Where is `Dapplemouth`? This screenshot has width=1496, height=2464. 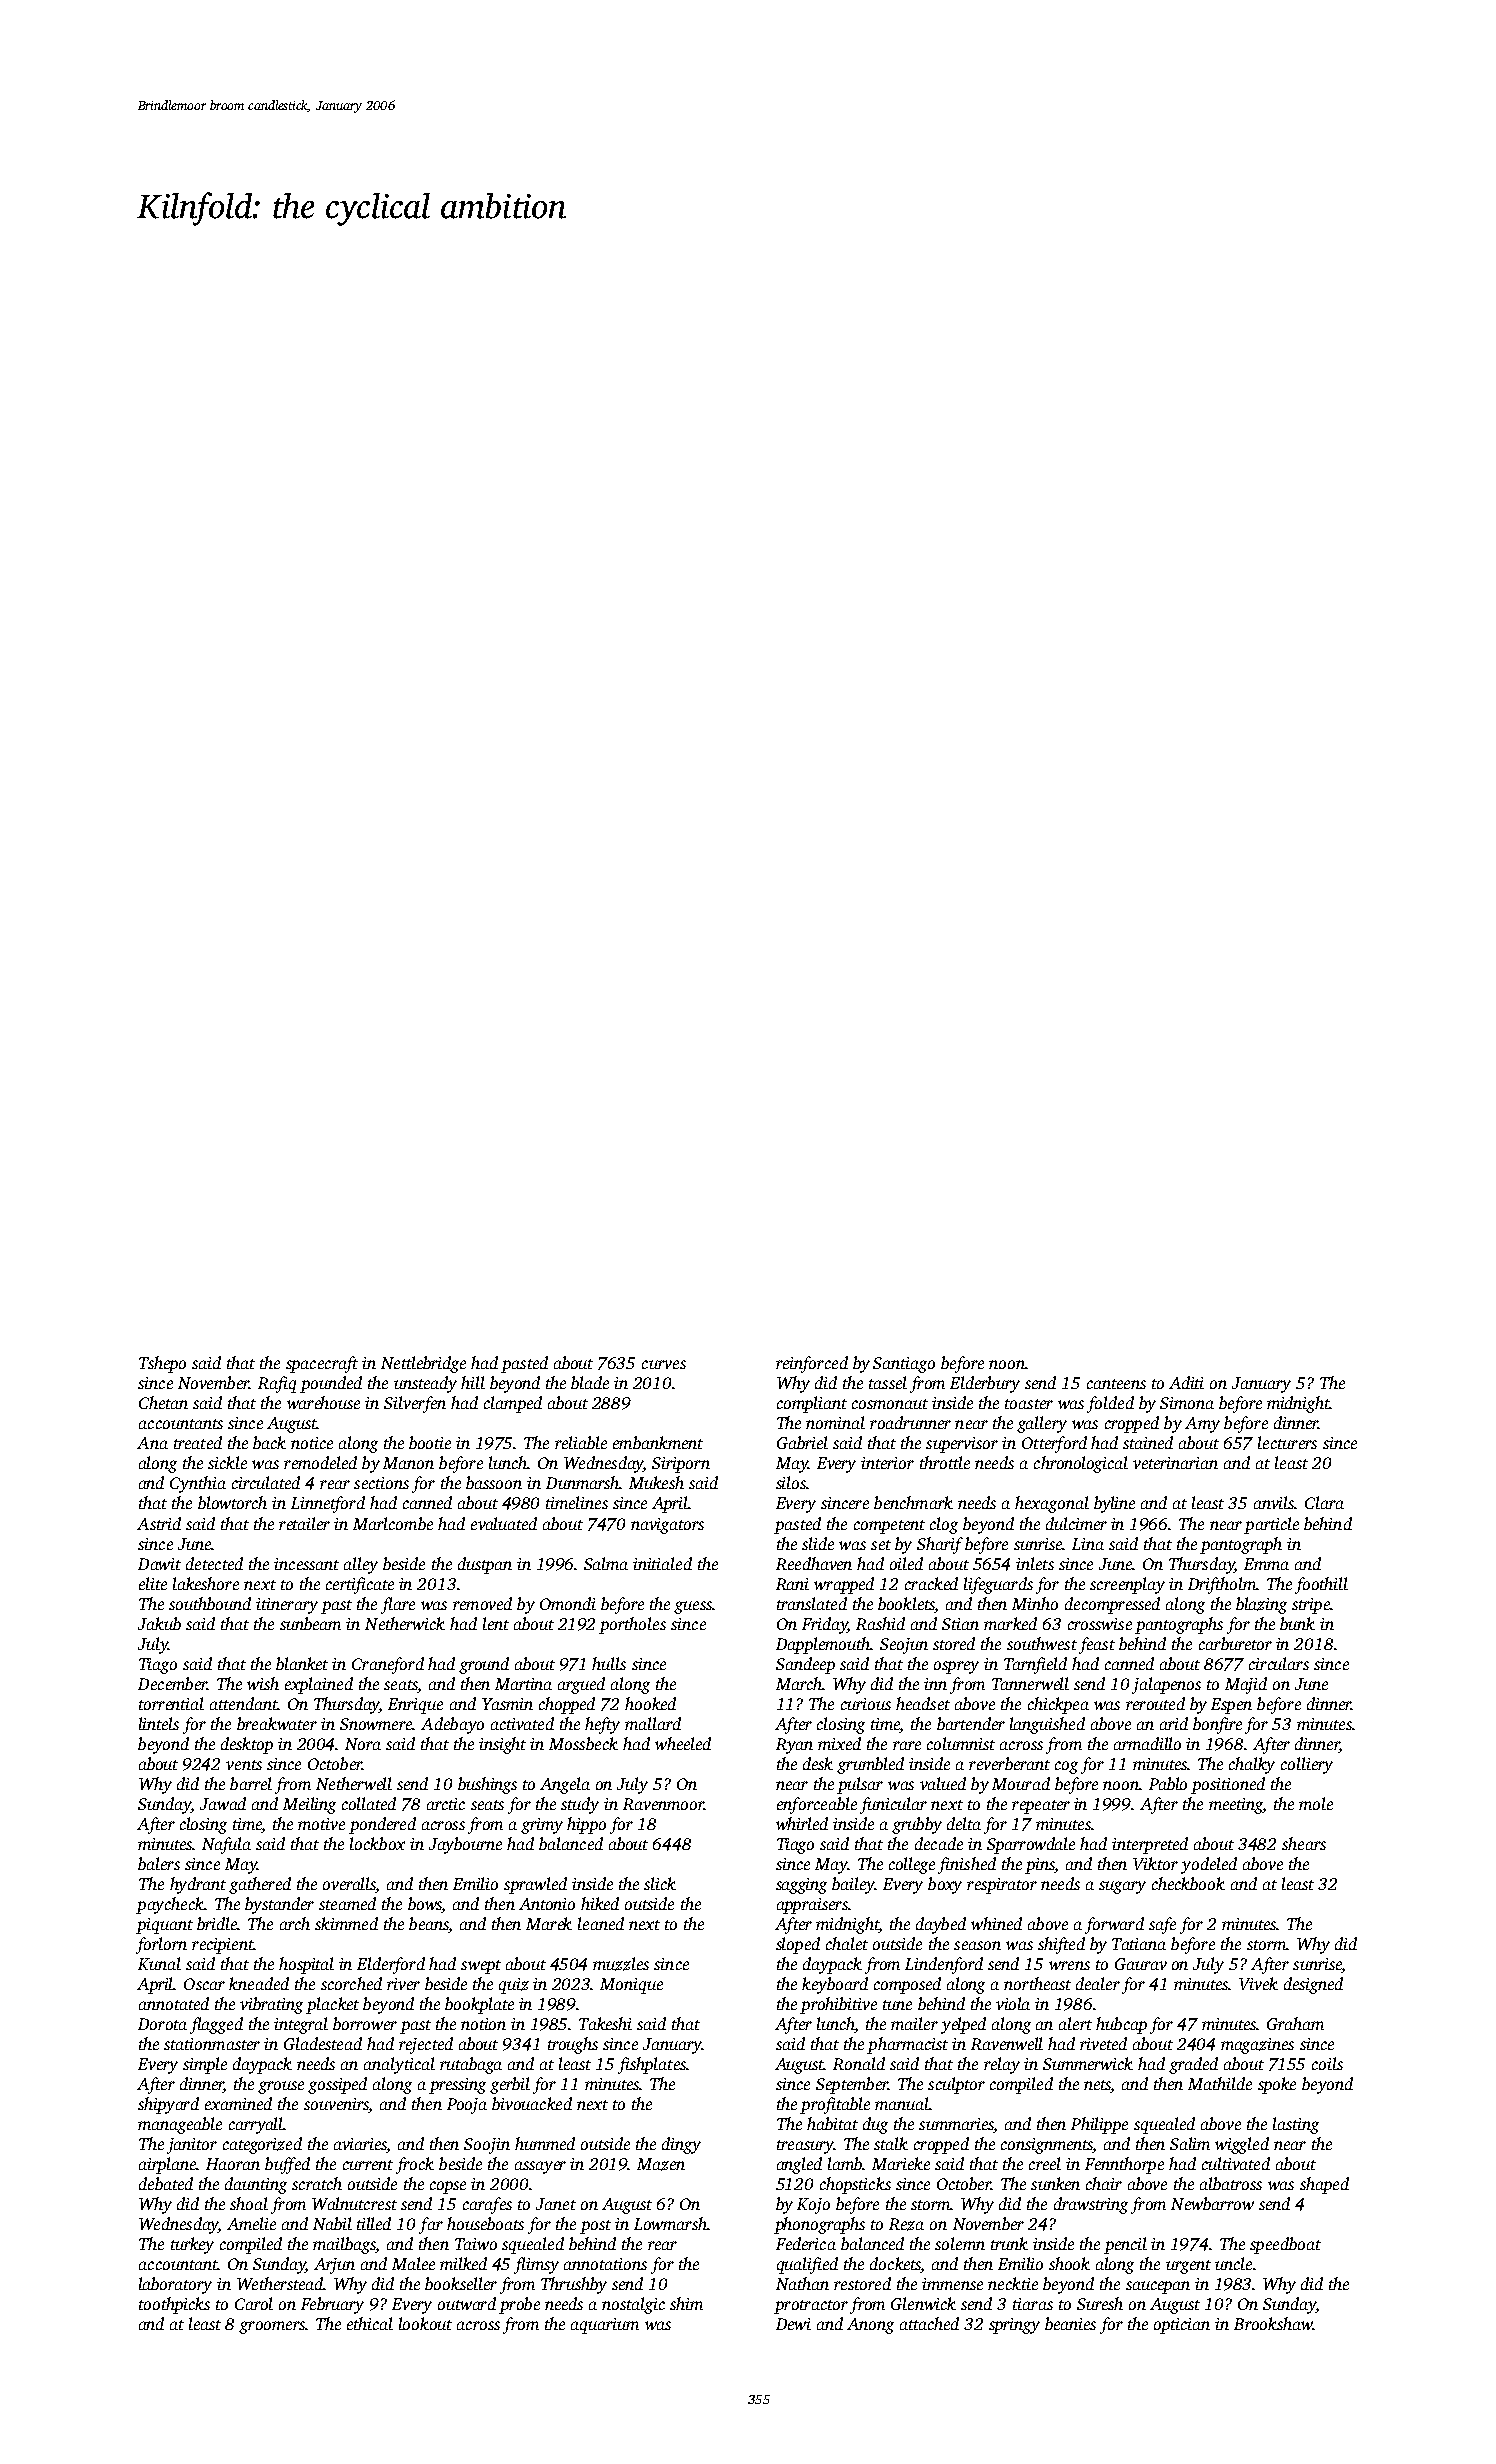
Dapplemouth is located at coordinates (823, 1645).
